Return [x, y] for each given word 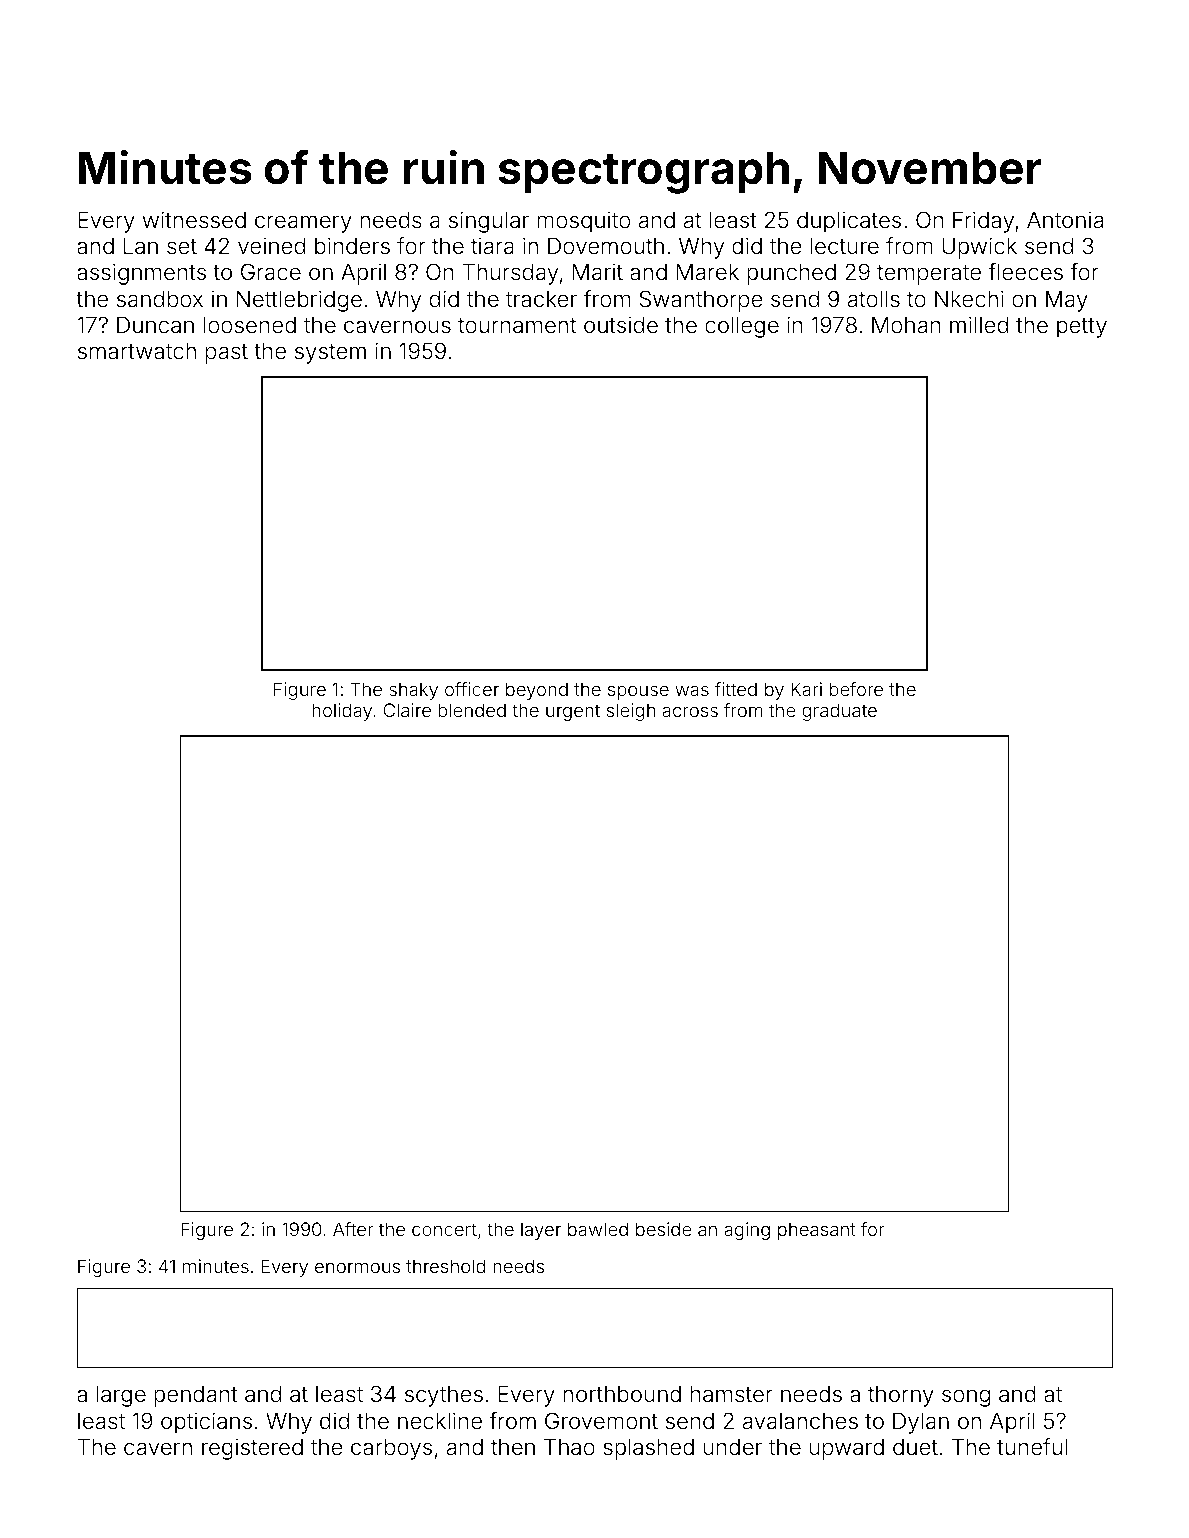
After [353, 1229]
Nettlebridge [299, 301]
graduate [839, 712]
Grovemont [601, 1421]
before [856, 689]
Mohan [906, 325]
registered [252, 1449]
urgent [573, 712]
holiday [342, 712]
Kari [806, 689]
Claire [407, 710]
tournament [517, 326]
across [690, 712]
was [692, 691]
